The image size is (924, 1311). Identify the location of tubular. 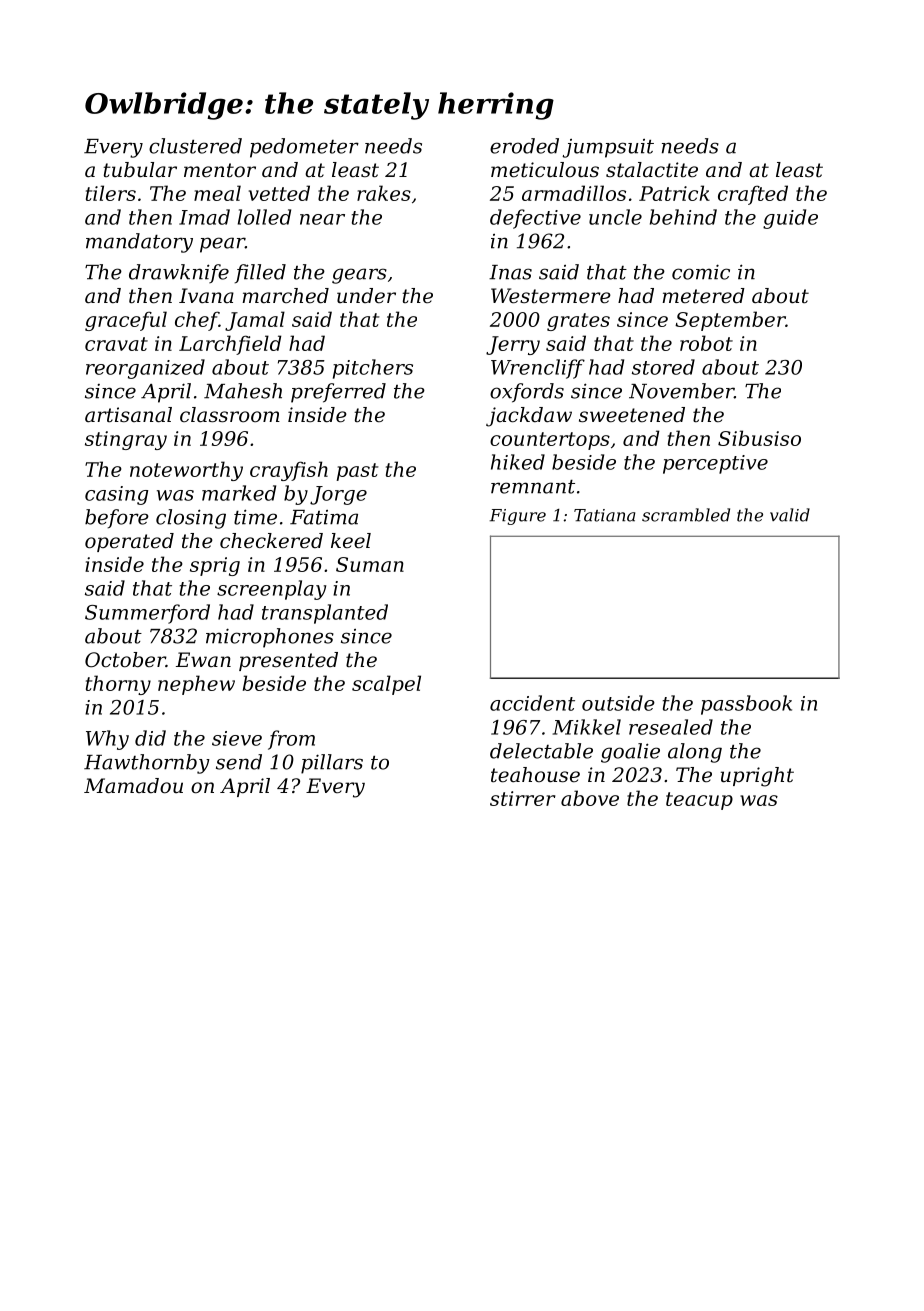
(140, 170).
